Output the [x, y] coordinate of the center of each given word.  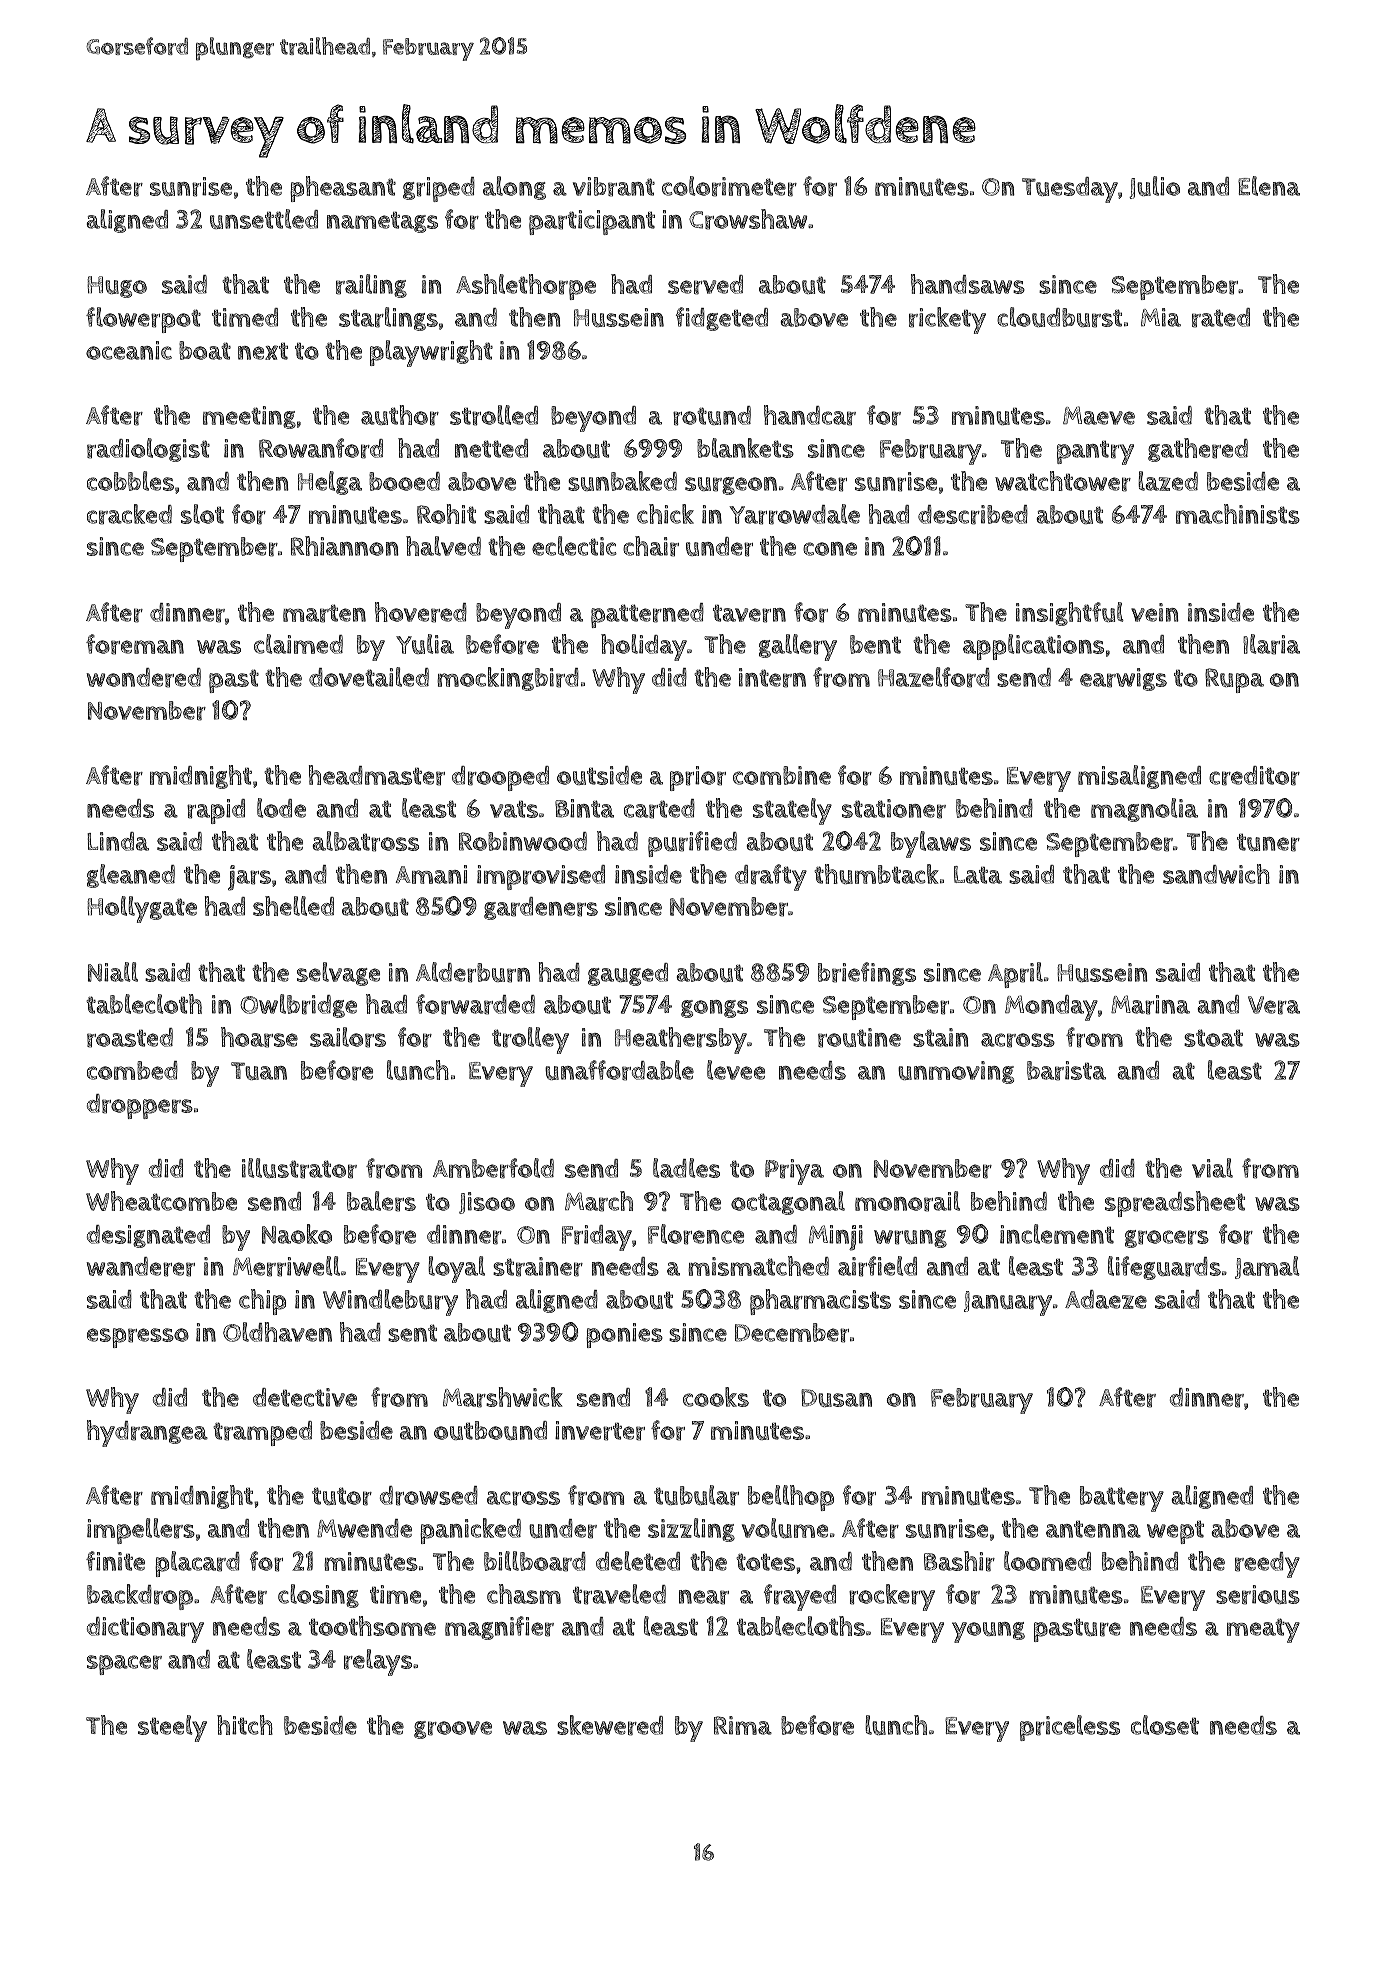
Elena [1269, 186]
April [1015, 975]
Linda [118, 841]
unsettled [264, 219]
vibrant [614, 187]
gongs [714, 1009]
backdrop [140, 1597]
